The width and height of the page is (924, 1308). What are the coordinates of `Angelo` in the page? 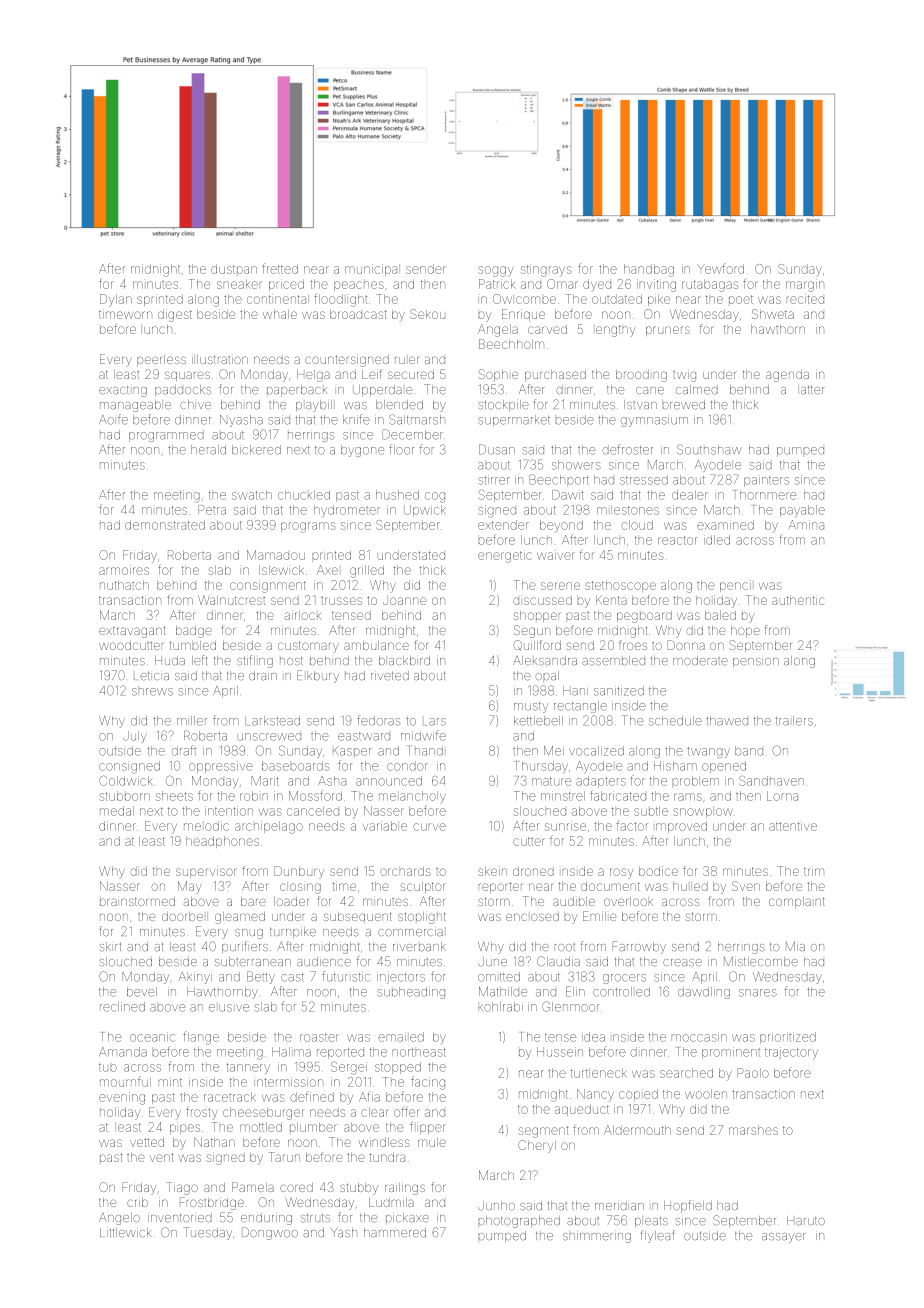 It's located at (119, 1219).
